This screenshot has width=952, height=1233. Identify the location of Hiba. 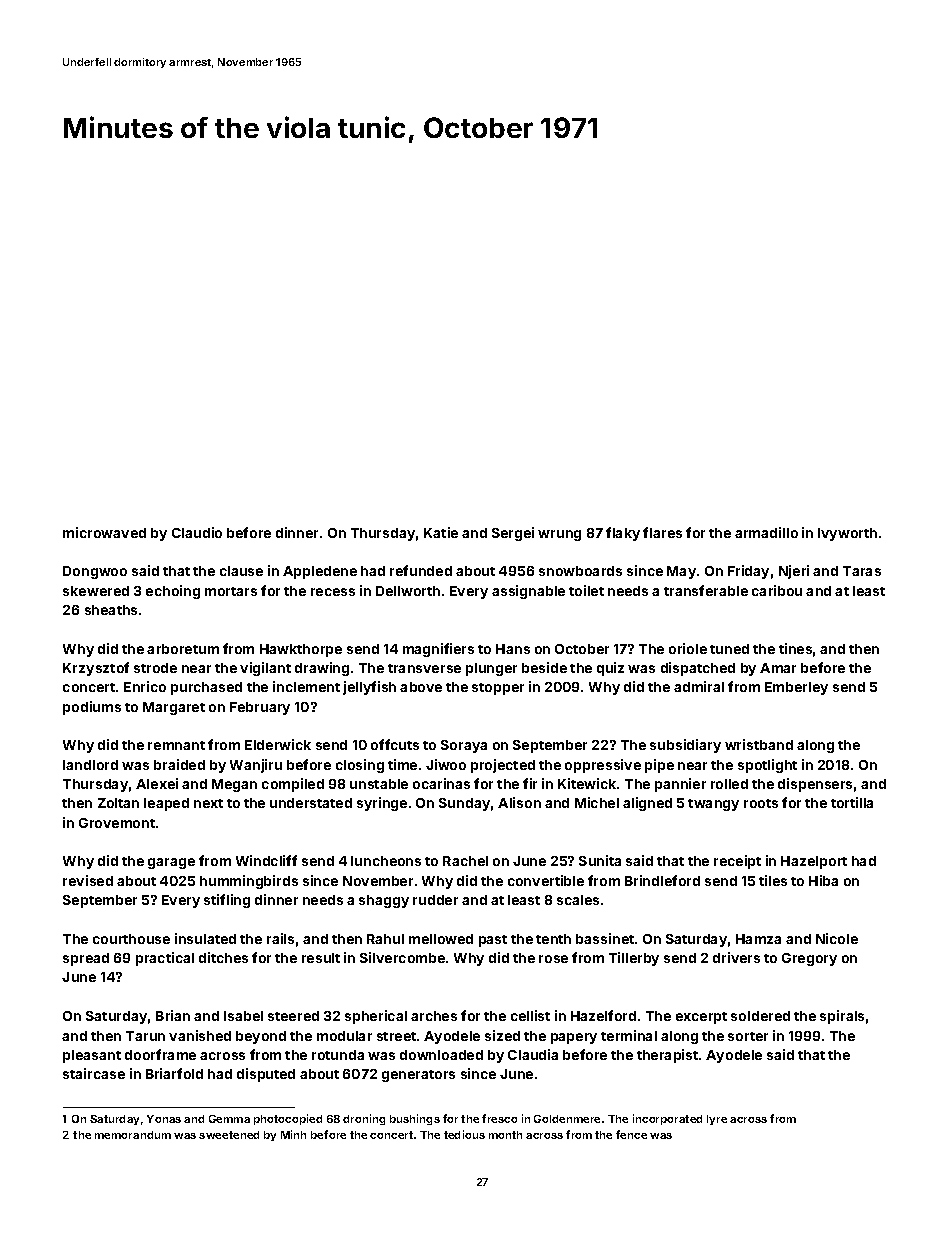
(823, 880).
